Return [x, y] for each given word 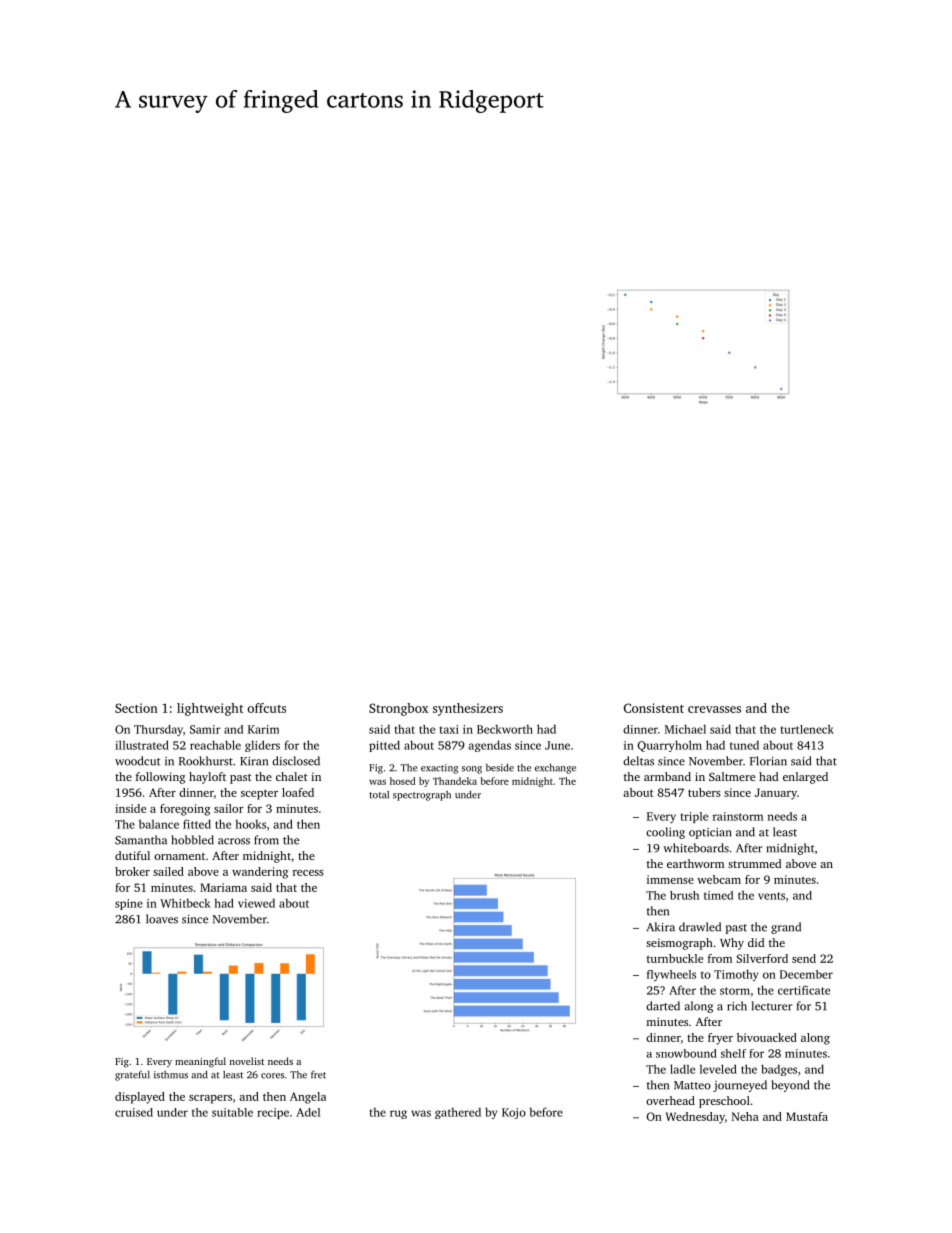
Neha [745, 1116]
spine [129, 904]
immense [670, 879]
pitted [384, 746]
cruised [134, 1112]
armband [667, 776]
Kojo [514, 1113]
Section [136, 708]
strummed [754, 863]
